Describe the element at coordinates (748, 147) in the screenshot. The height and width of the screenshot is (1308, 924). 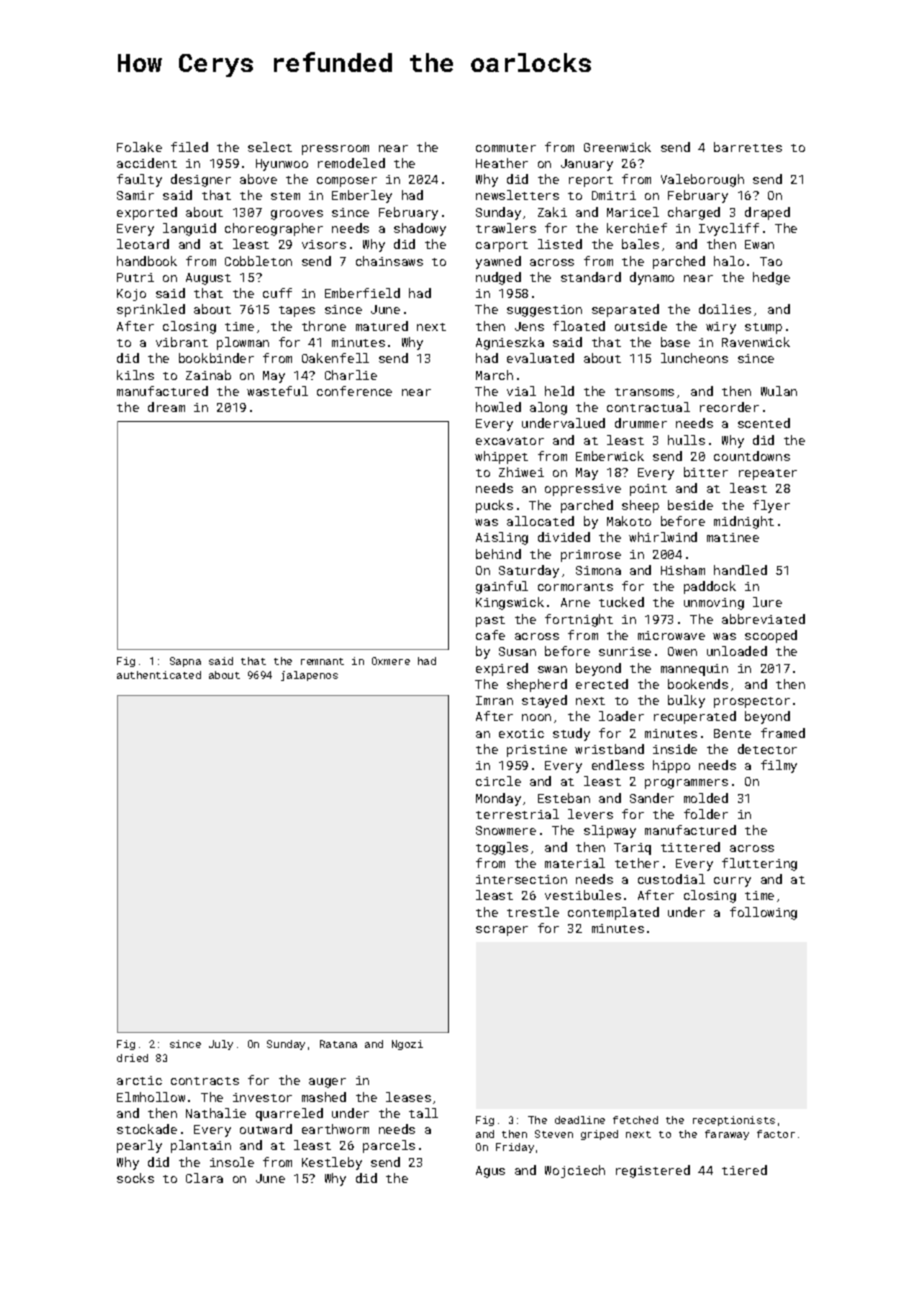
I see `barrettes` at that location.
